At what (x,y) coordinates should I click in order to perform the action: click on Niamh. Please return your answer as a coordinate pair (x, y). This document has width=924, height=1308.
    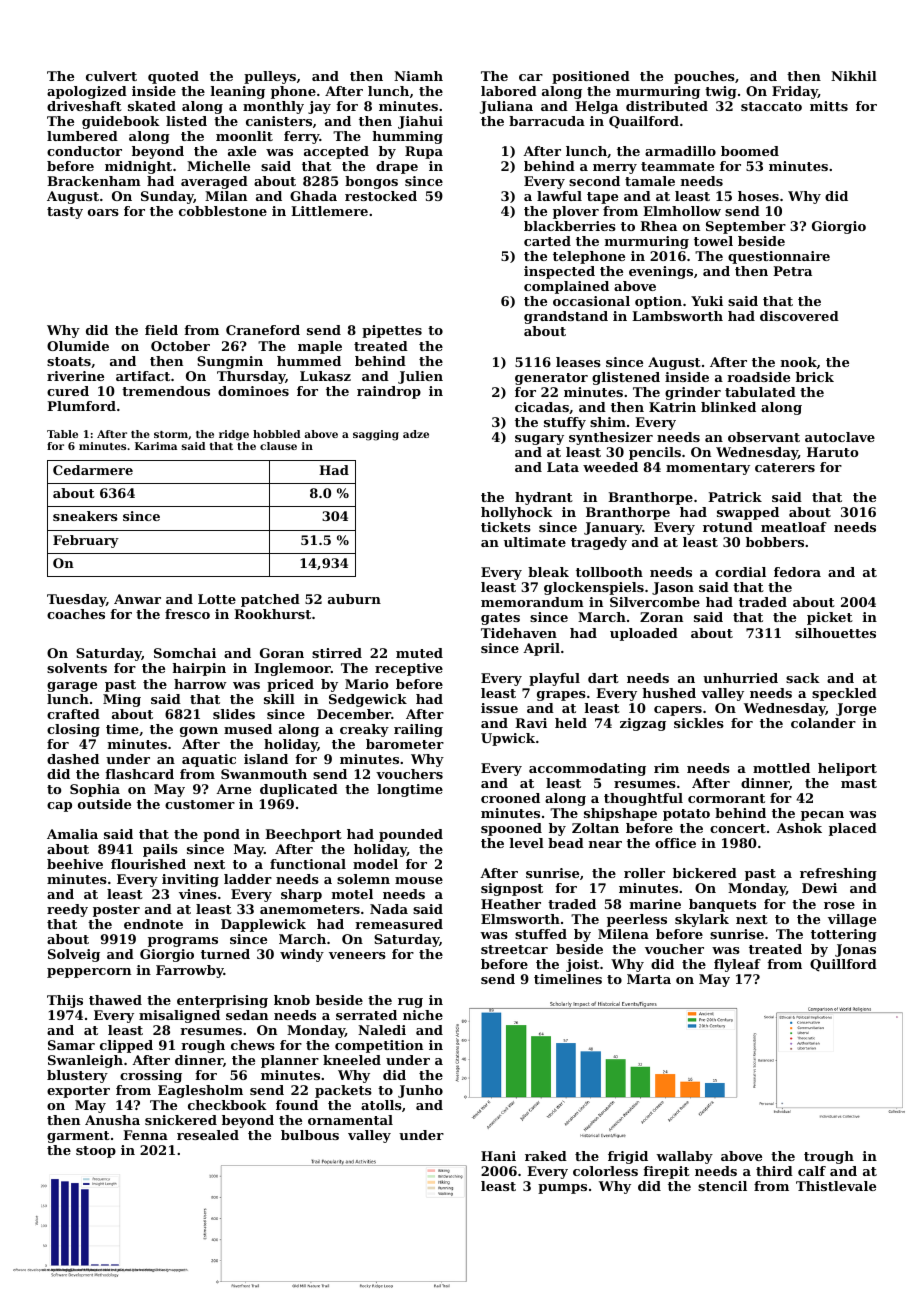
    Looking at the image, I should click on (418, 76).
